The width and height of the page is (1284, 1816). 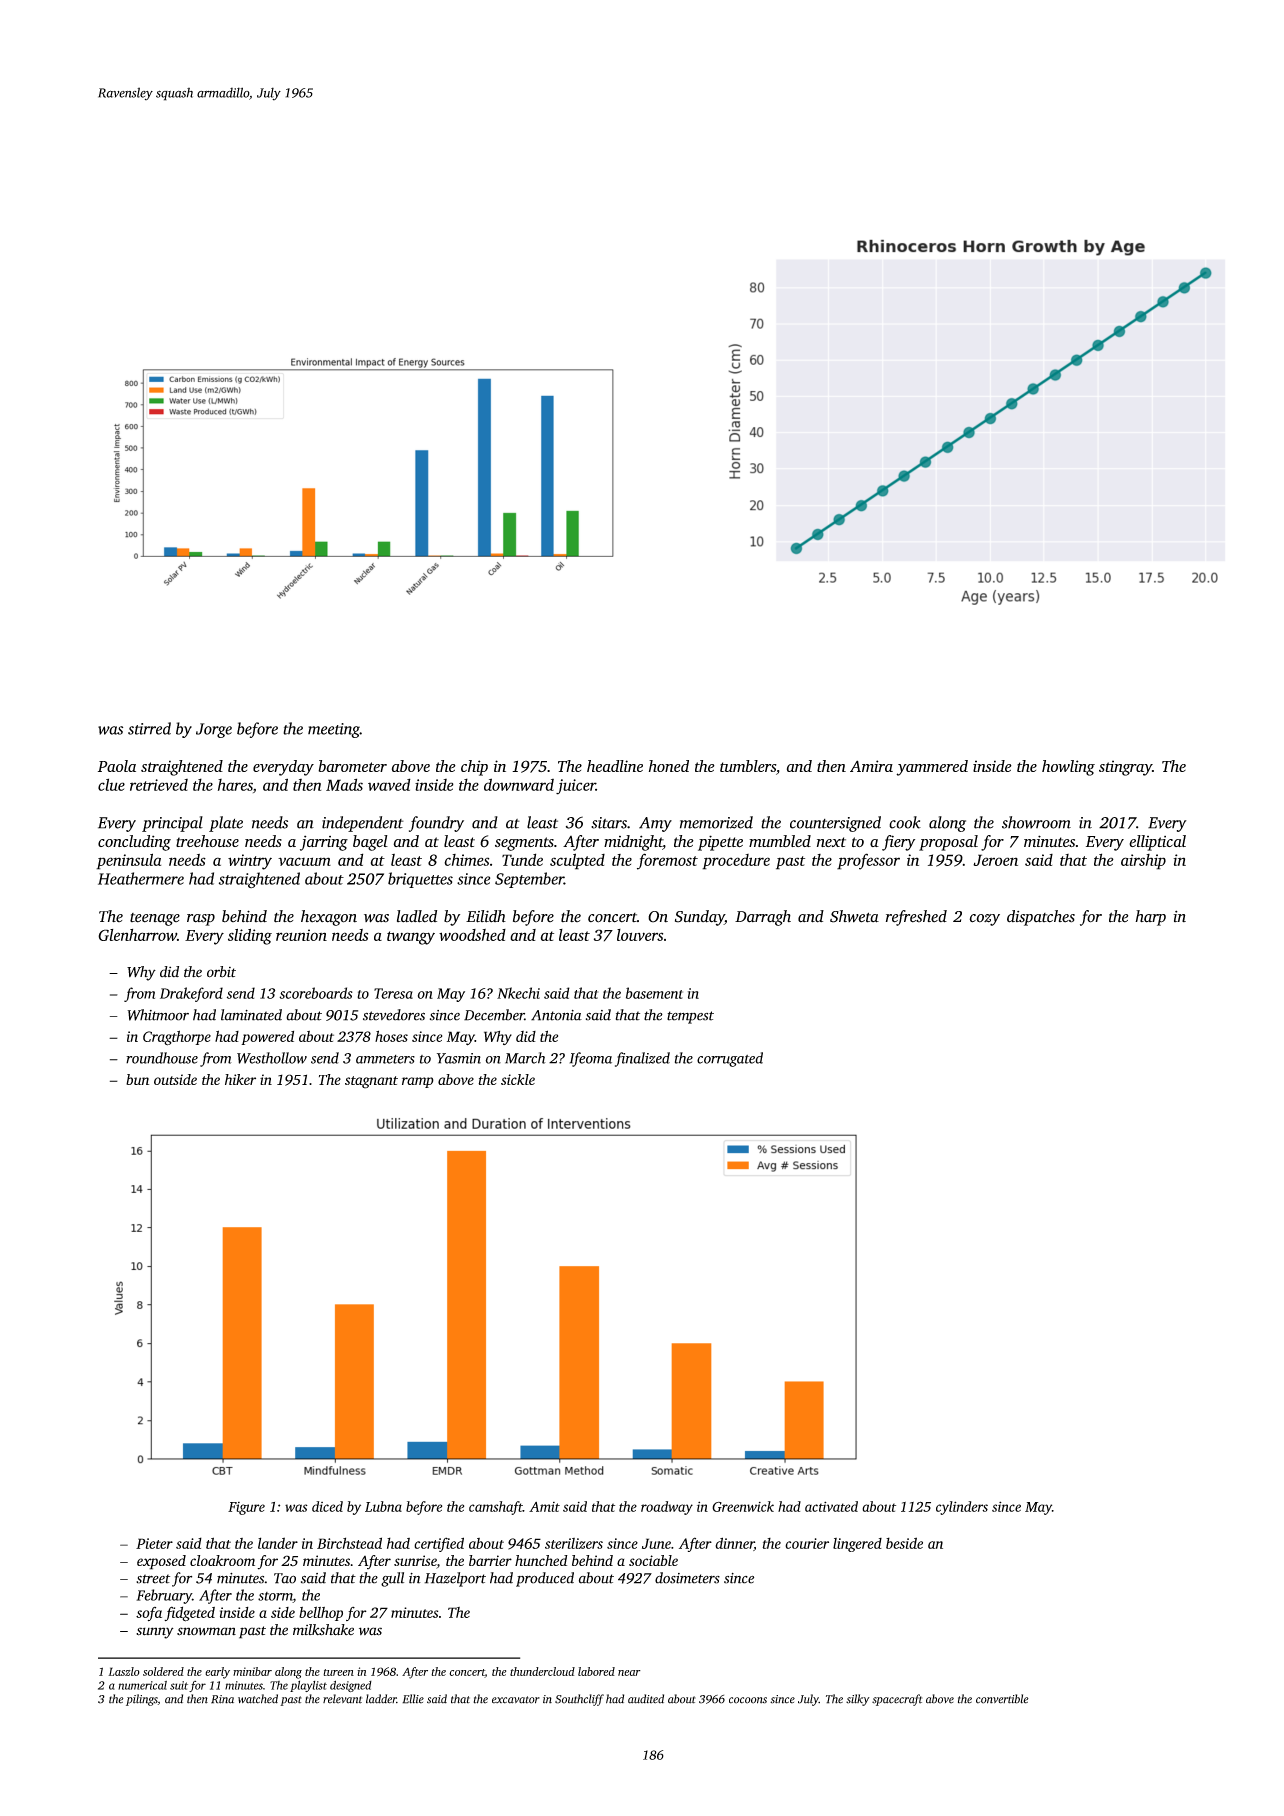 What do you see at coordinates (207, 841) in the page?
I see `treehouse` at bounding box center [207, 841].
